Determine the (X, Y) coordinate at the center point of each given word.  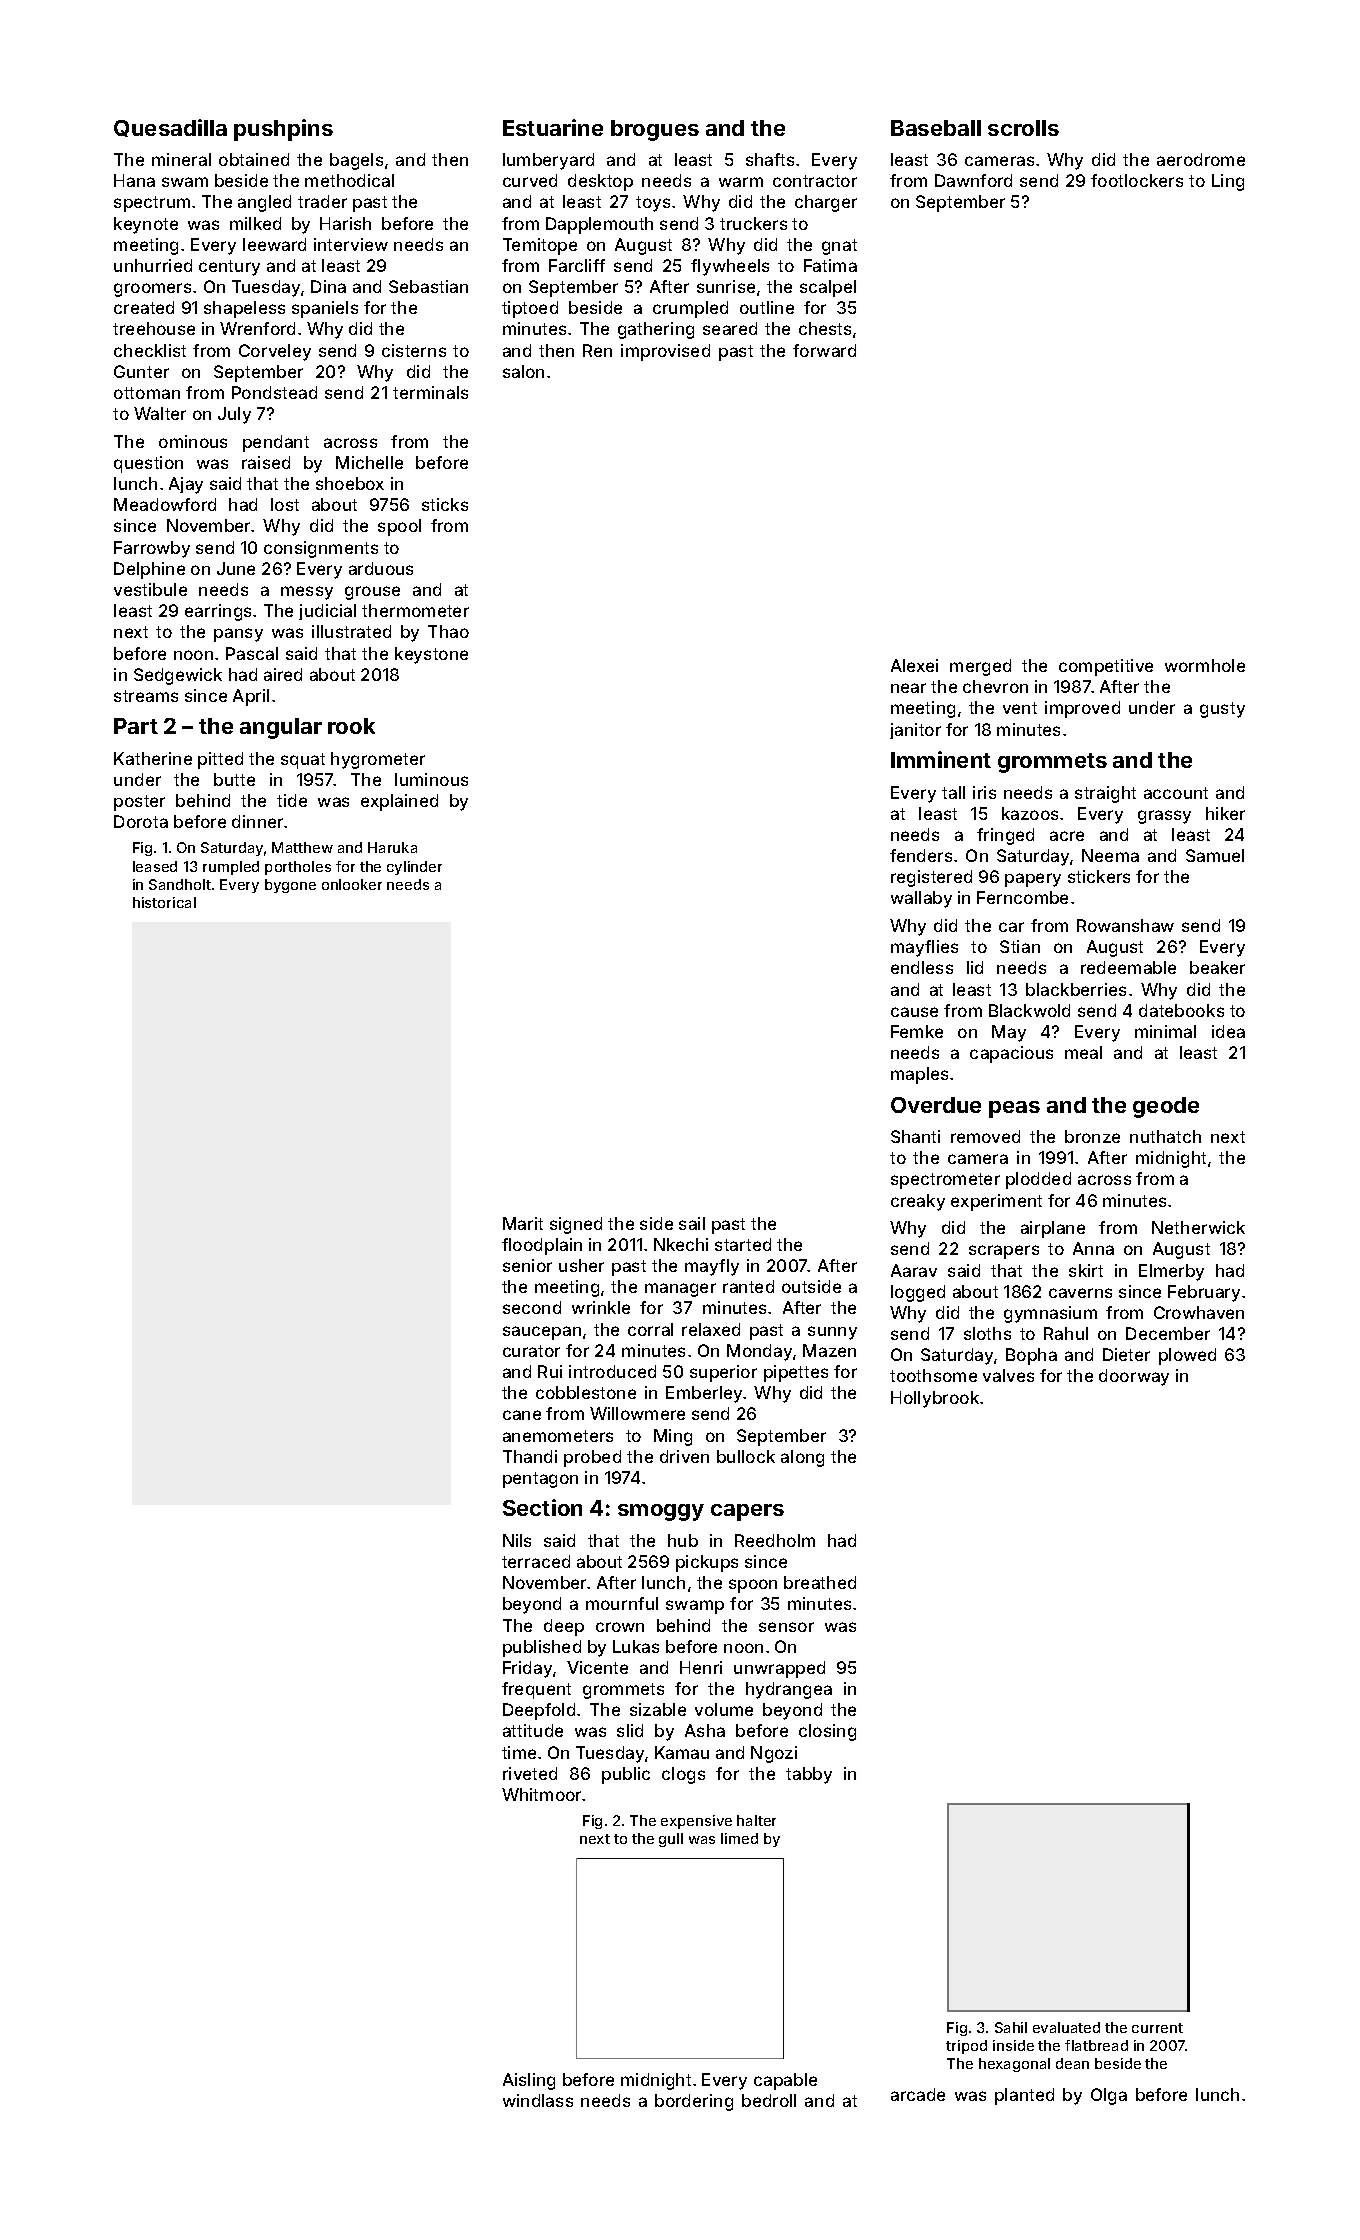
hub (683, 1540)
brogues (655, 130)
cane (522, 1415)
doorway (1134, 1377)
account (1176, 793)
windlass (538, 2100)
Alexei (914, 665)
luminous (431, 779)
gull (671, 1840)
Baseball (936, 128)
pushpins (283, 130)
